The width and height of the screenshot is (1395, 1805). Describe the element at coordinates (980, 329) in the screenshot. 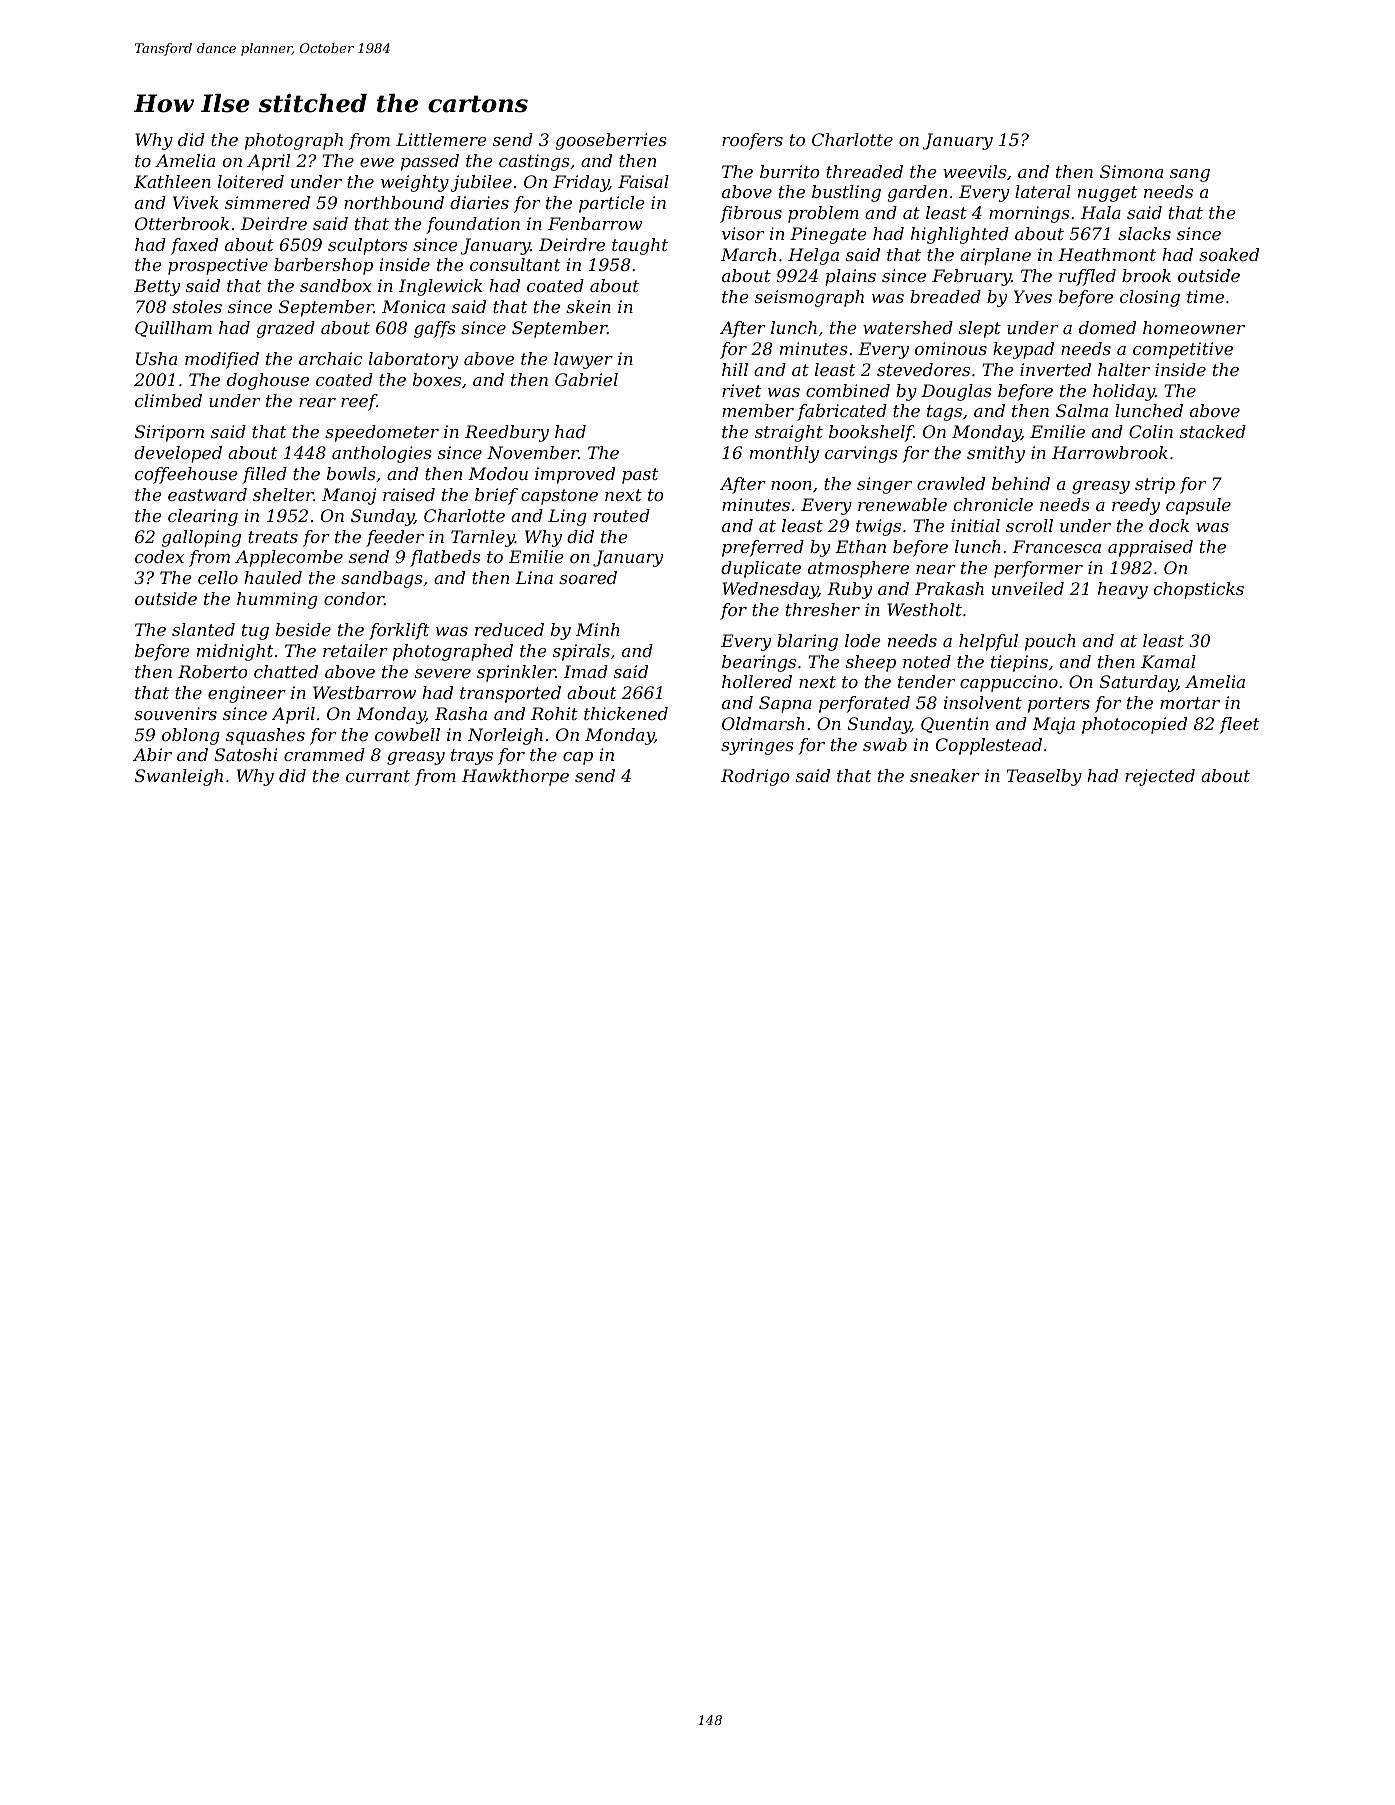

I see `slept` at that location.
